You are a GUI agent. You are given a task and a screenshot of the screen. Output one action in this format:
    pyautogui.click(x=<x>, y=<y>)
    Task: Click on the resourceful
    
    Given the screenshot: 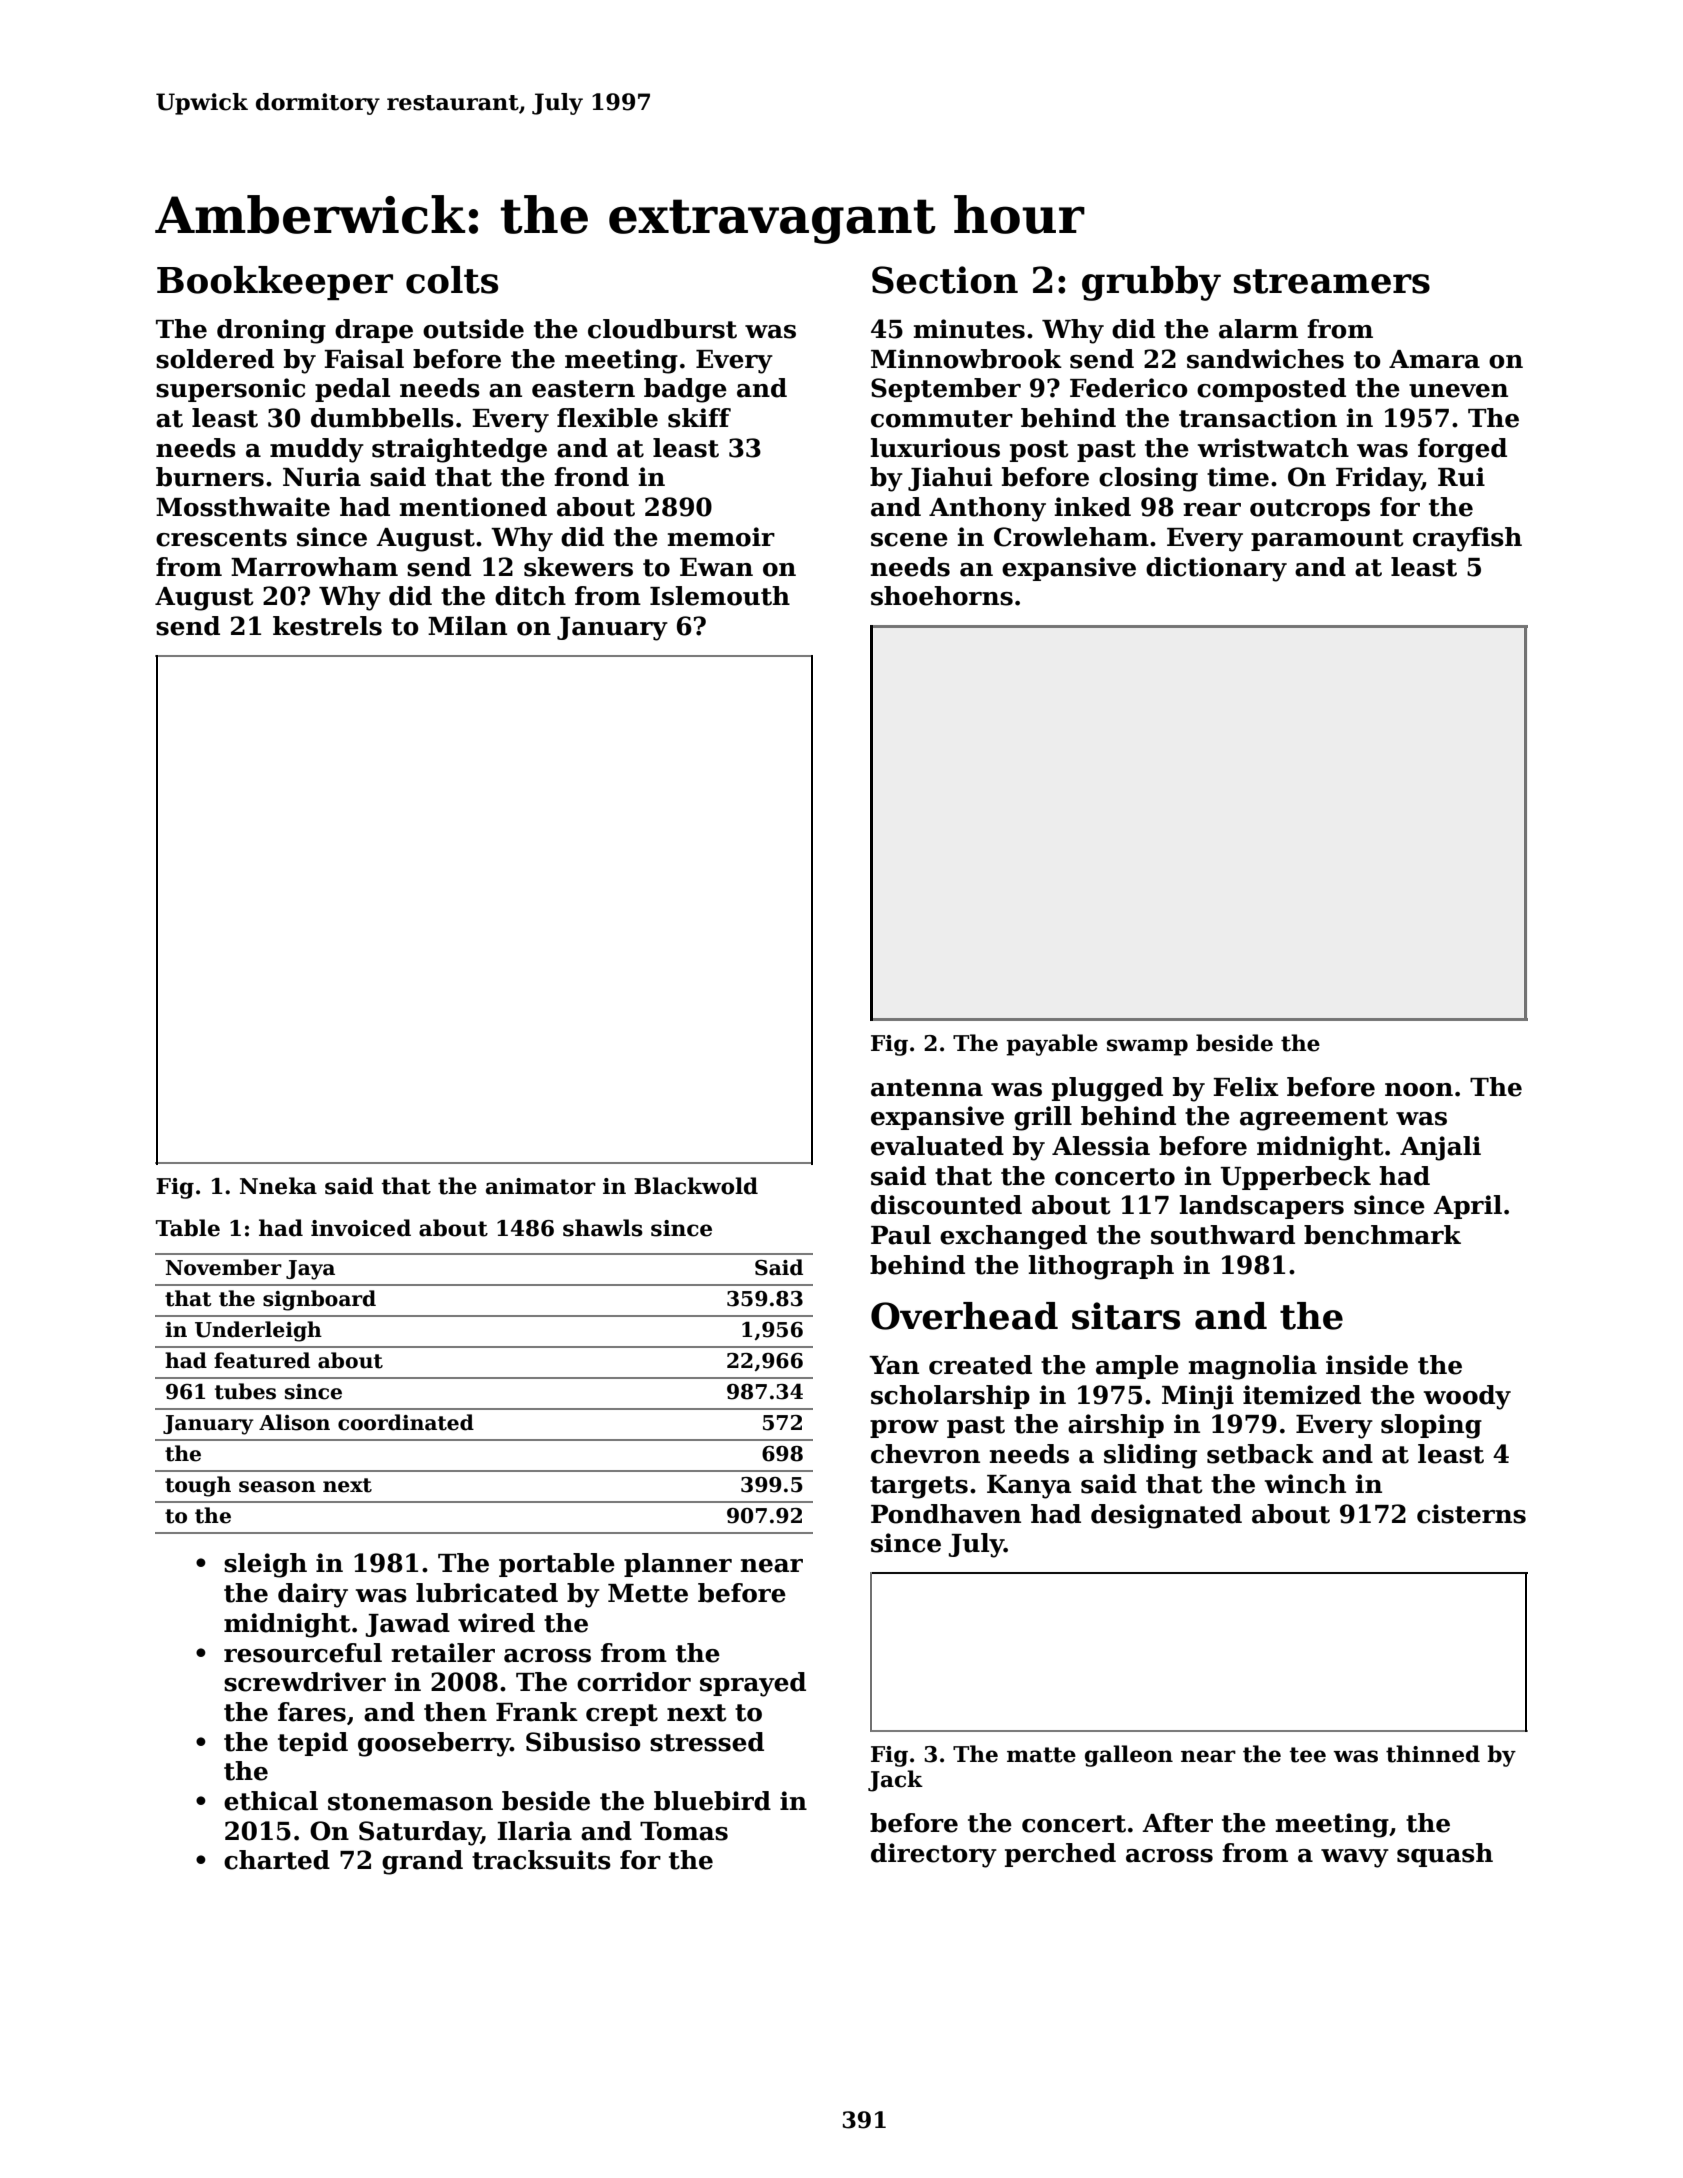 What is the action you would take?
    pyautogui.click(x=303, y=1653)
